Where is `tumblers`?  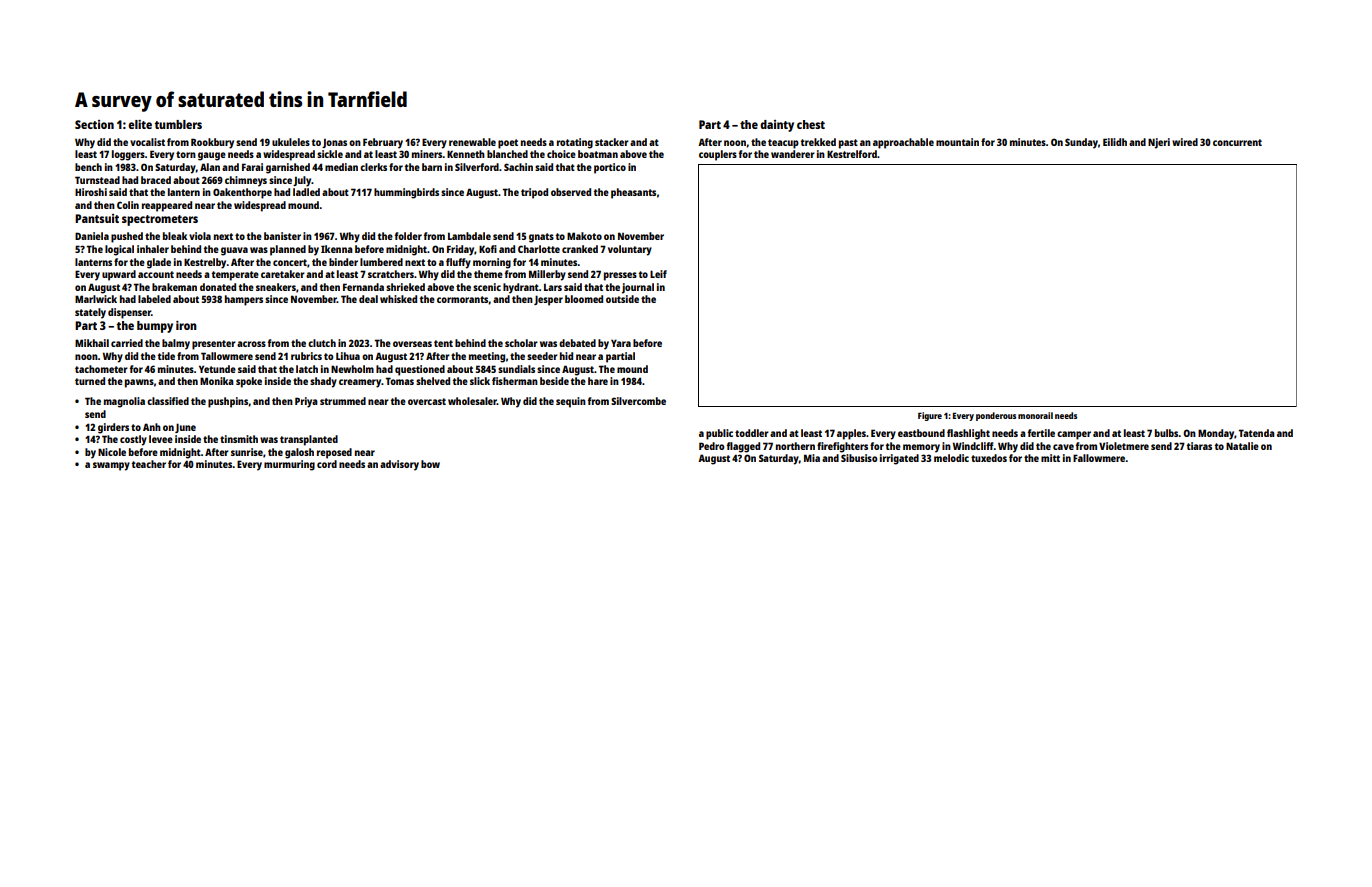
tumblers is located at coordinates (178, 124).
